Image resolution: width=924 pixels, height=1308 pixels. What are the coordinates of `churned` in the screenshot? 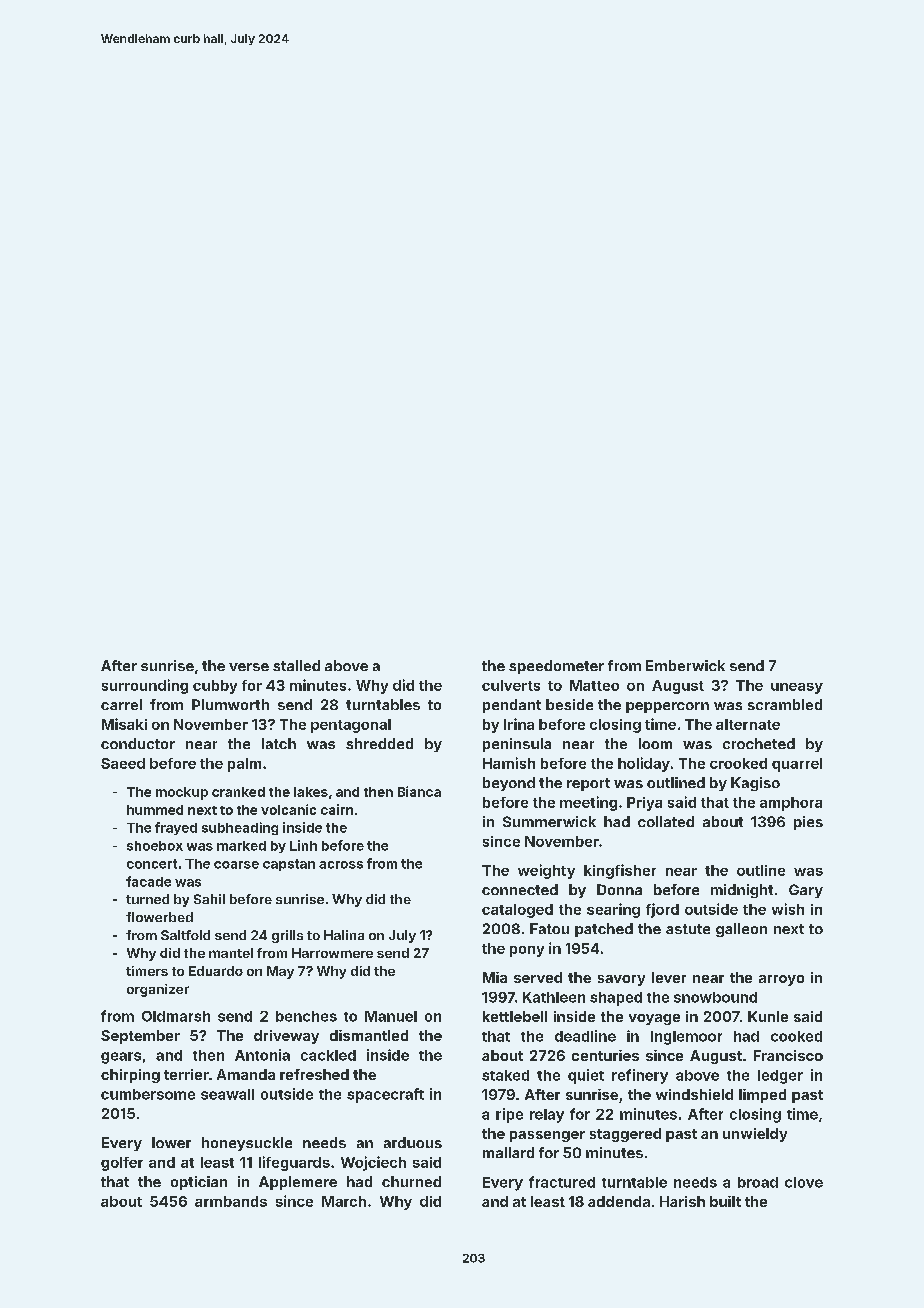 It's located at (411, 1181).
